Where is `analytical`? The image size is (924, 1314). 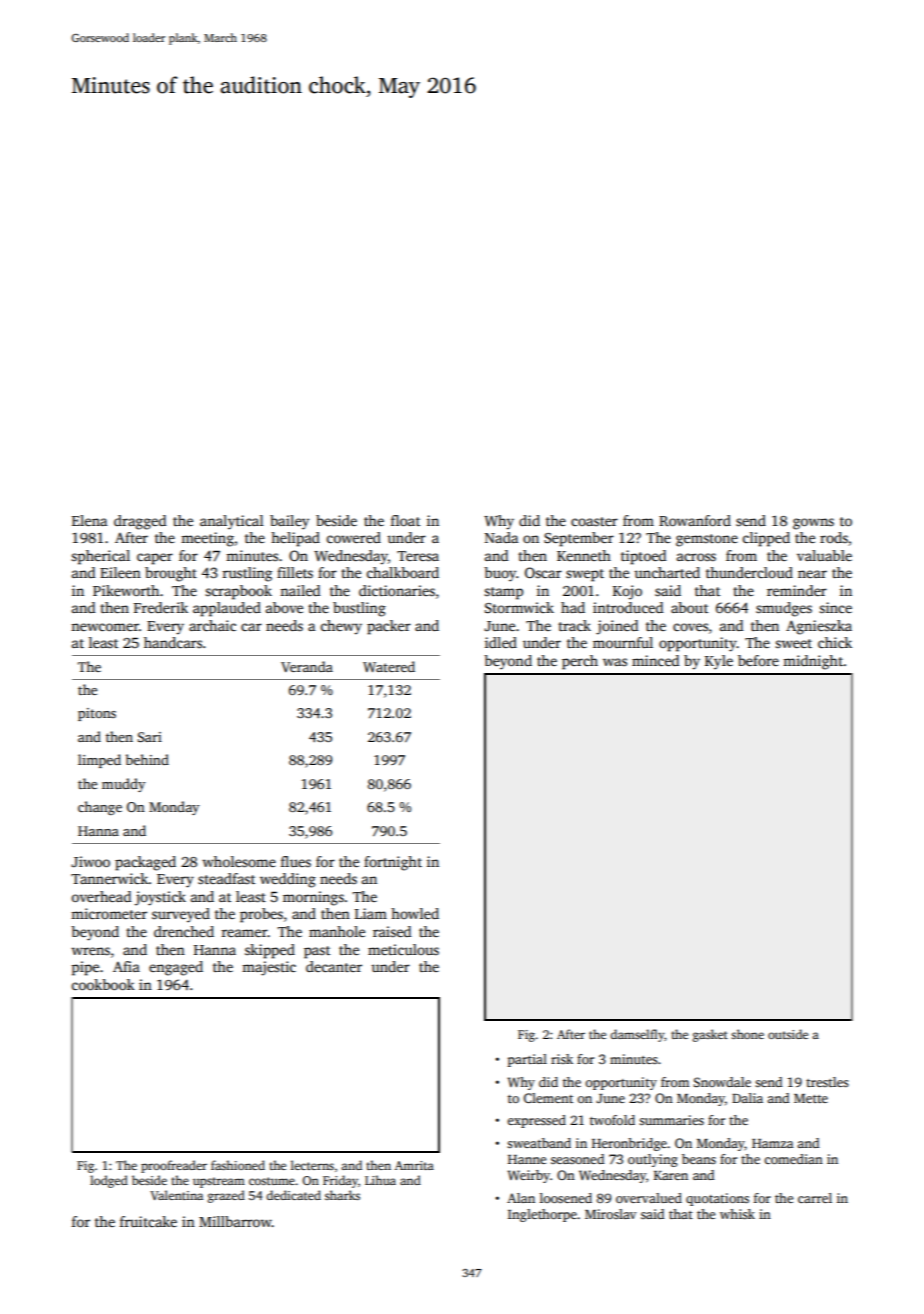
analytical is located at coordinates (232, 522).
